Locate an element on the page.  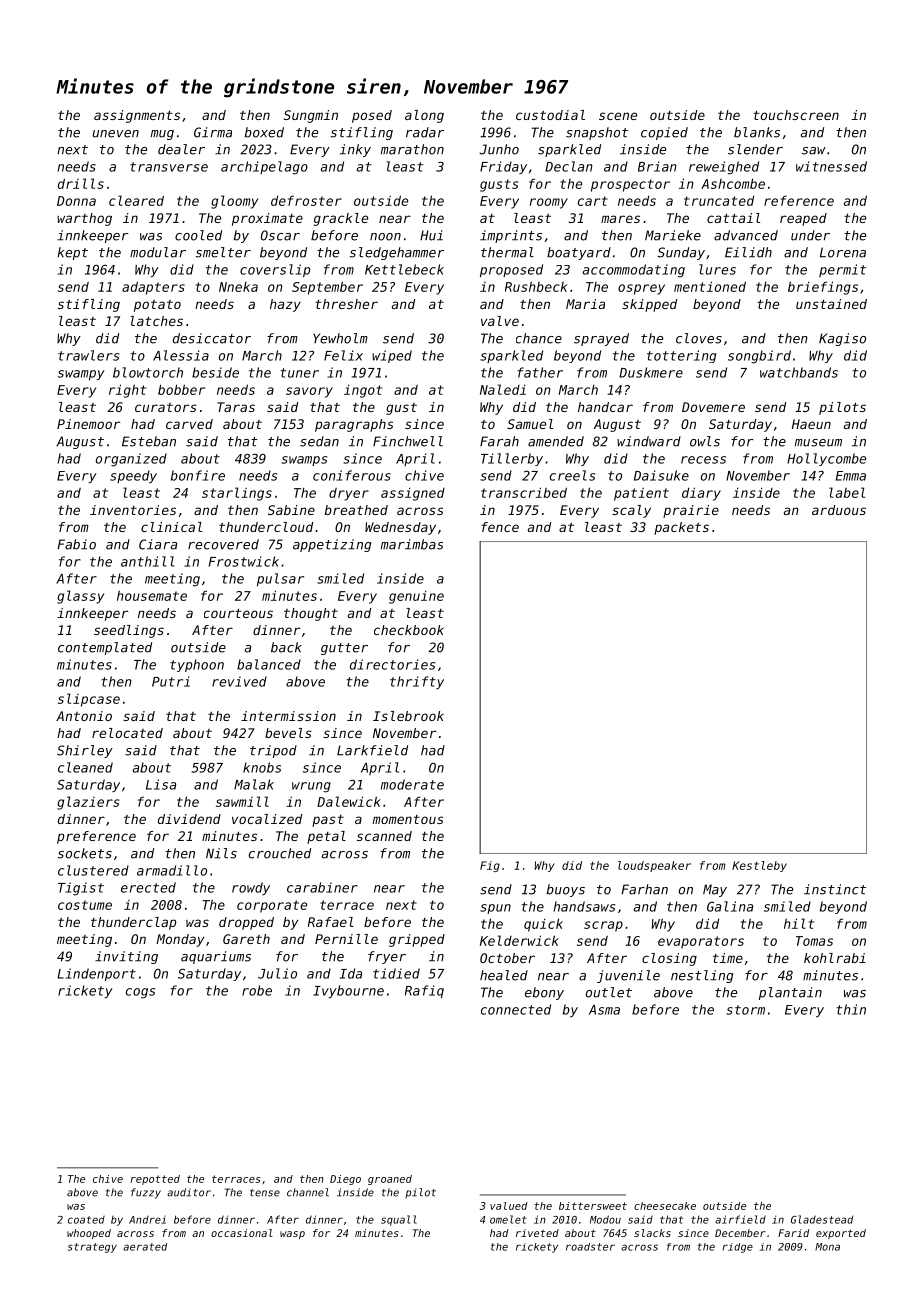
thrifty is located at coordinates (417, 682).
